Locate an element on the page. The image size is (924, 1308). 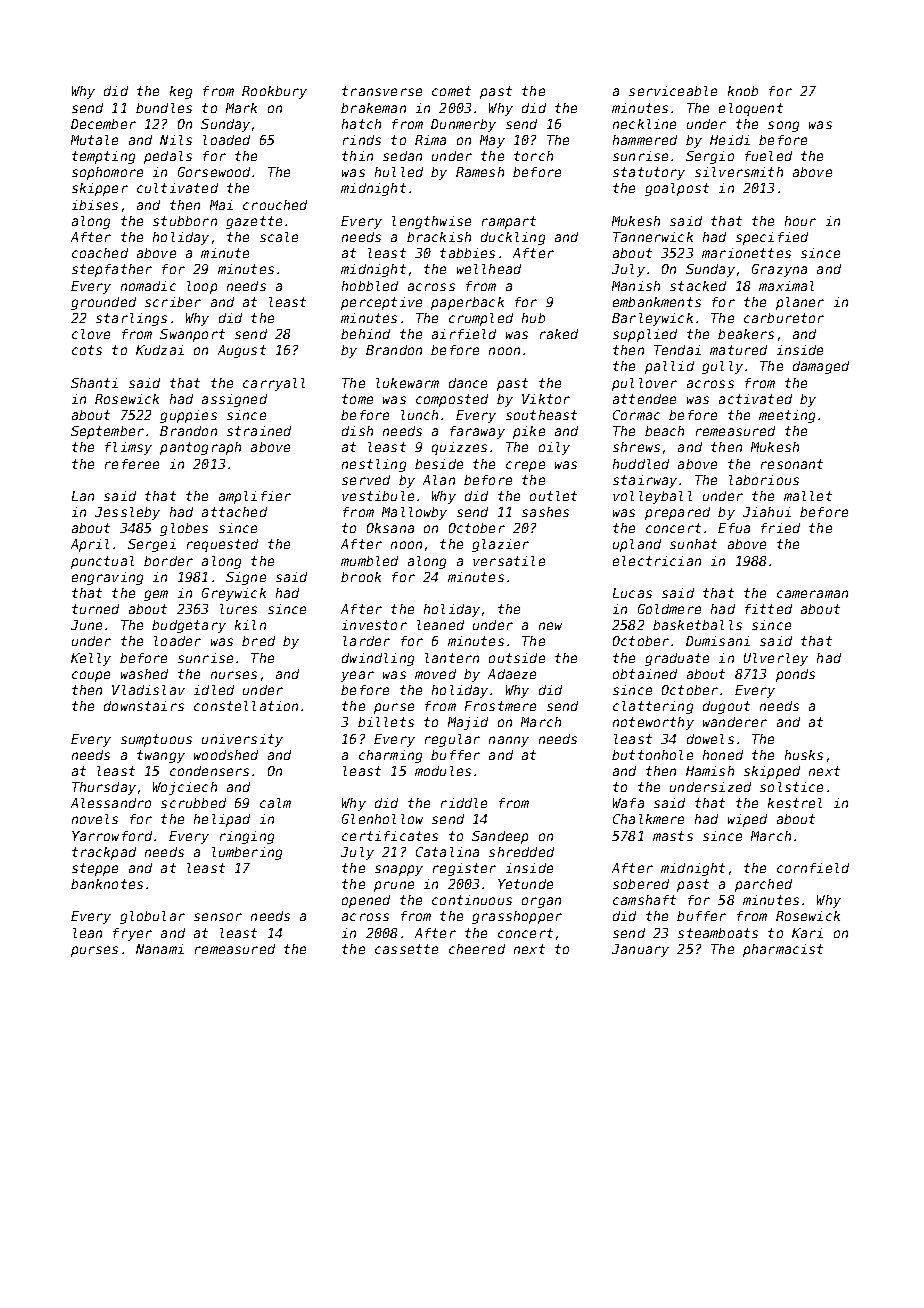
husks is located at coordinates (804, 755).
